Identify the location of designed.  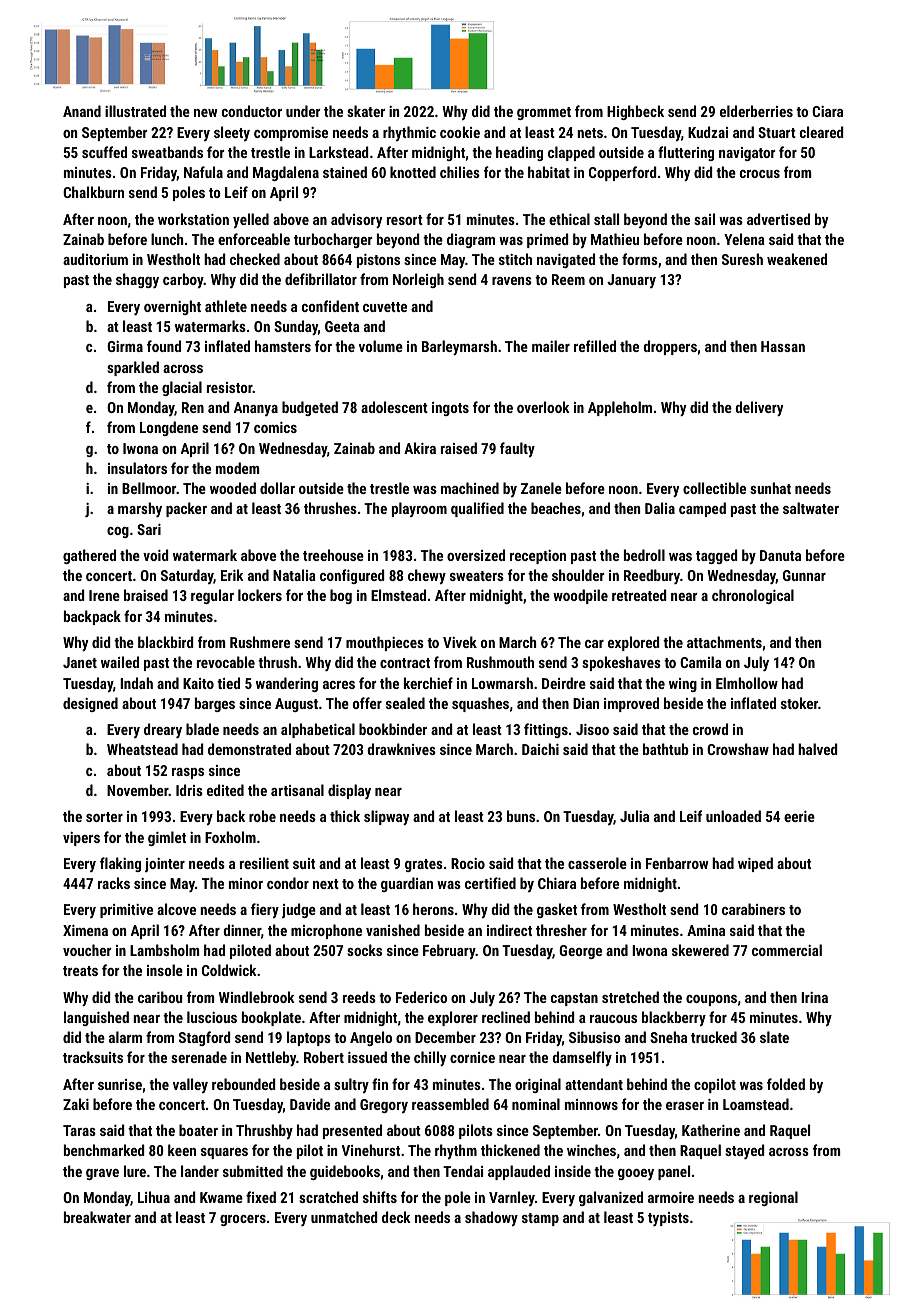
(90, 704).
